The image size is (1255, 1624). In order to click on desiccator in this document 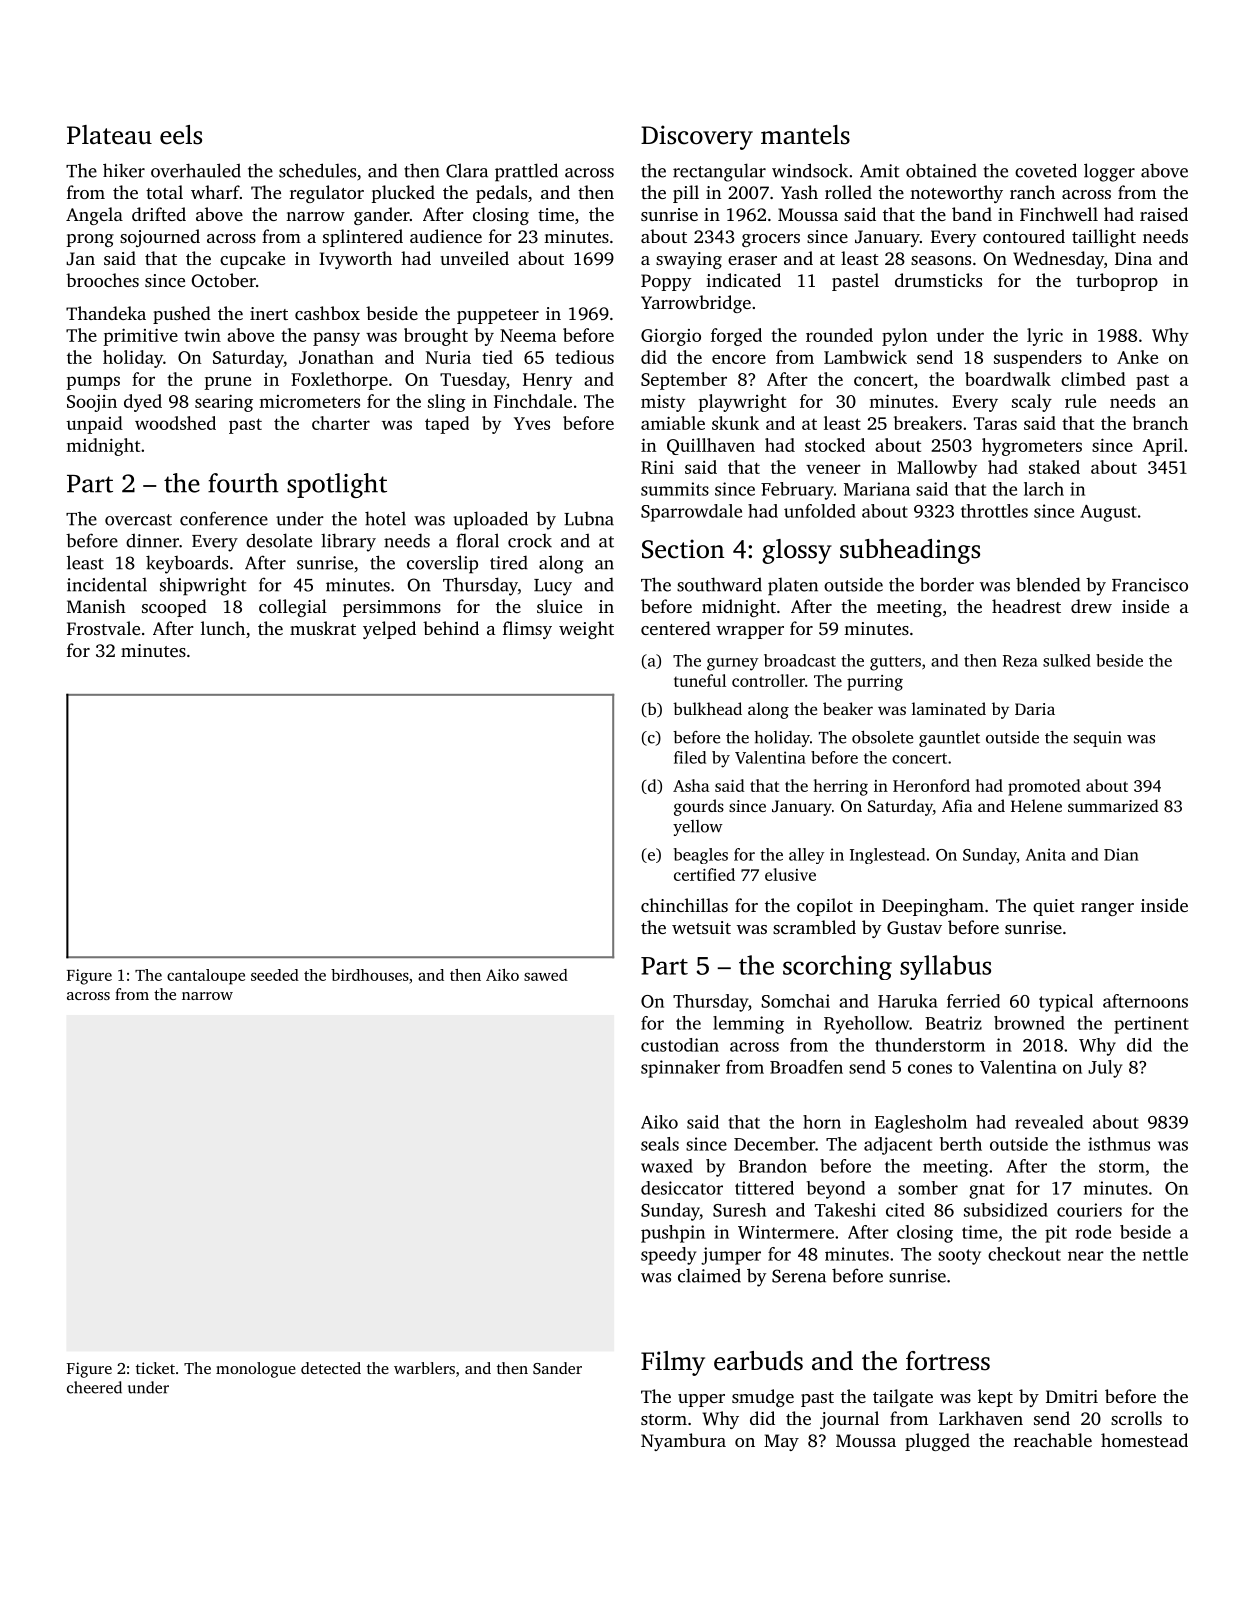, I will do `click(682, 1188)`.
